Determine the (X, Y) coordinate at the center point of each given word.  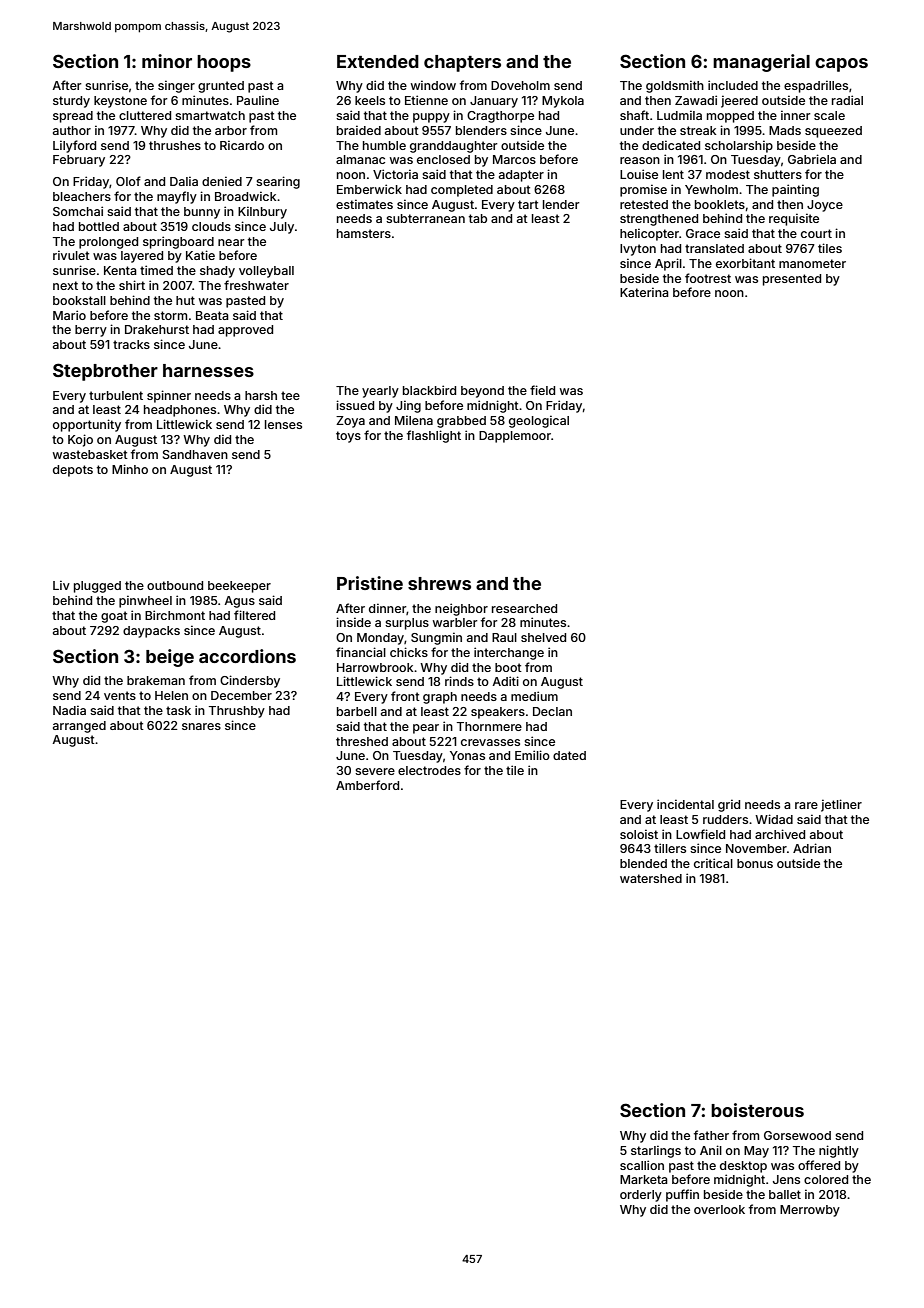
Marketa (644, 1179)
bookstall (79, 300)
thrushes (175, 145)
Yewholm (711, 189)
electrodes (429, 770)
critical (713, 863)
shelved (543, 637)
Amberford (367, 785)
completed (462, 191)
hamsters (364, 233)
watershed (651, 878)
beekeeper (239, 587)
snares (201, 726)
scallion (642, 1165)
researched (524, 608)
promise (643, 190)
